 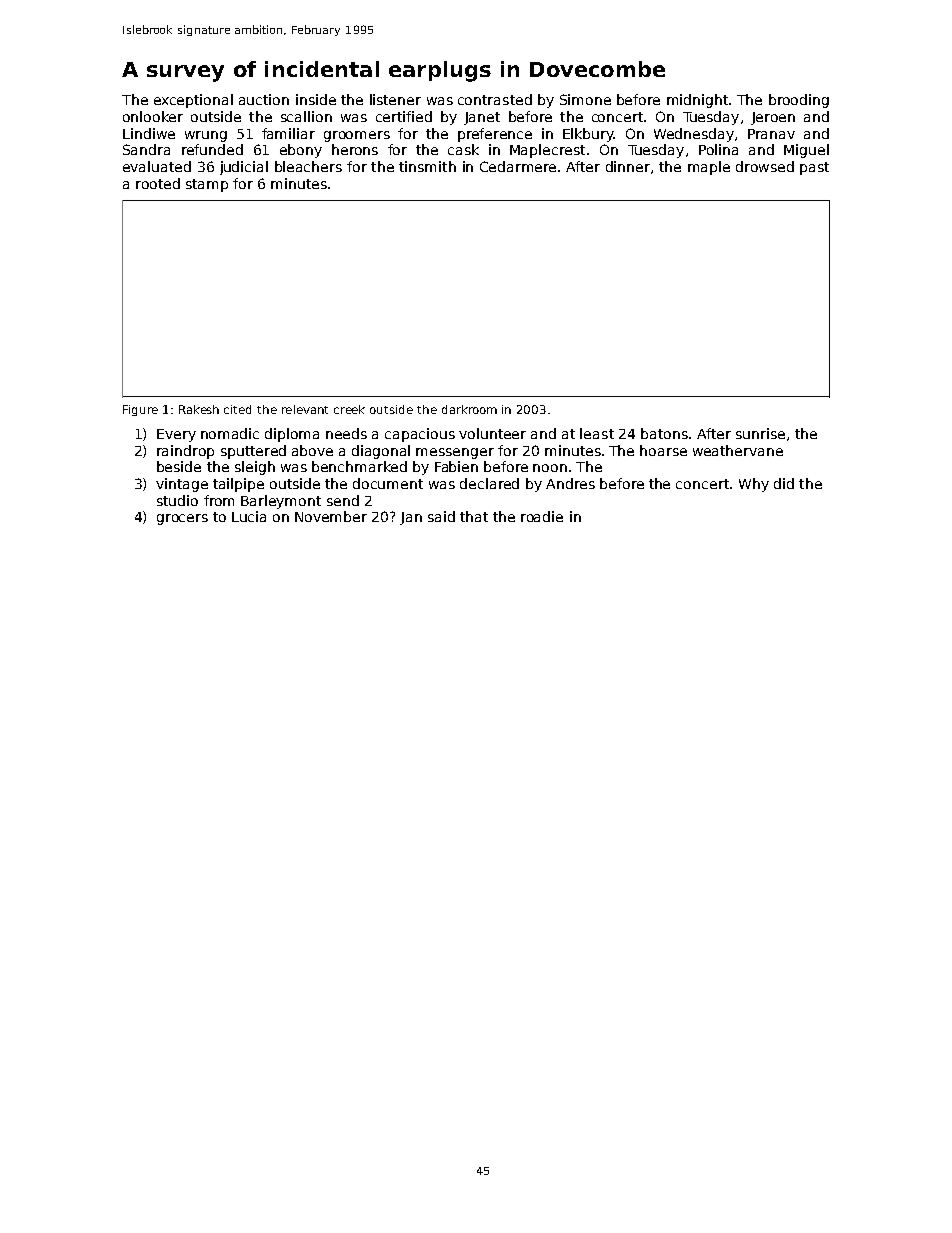 What do you see at coordinates (207, 185) in the page?
I see `stamp` at bounding box center [207, 185].
